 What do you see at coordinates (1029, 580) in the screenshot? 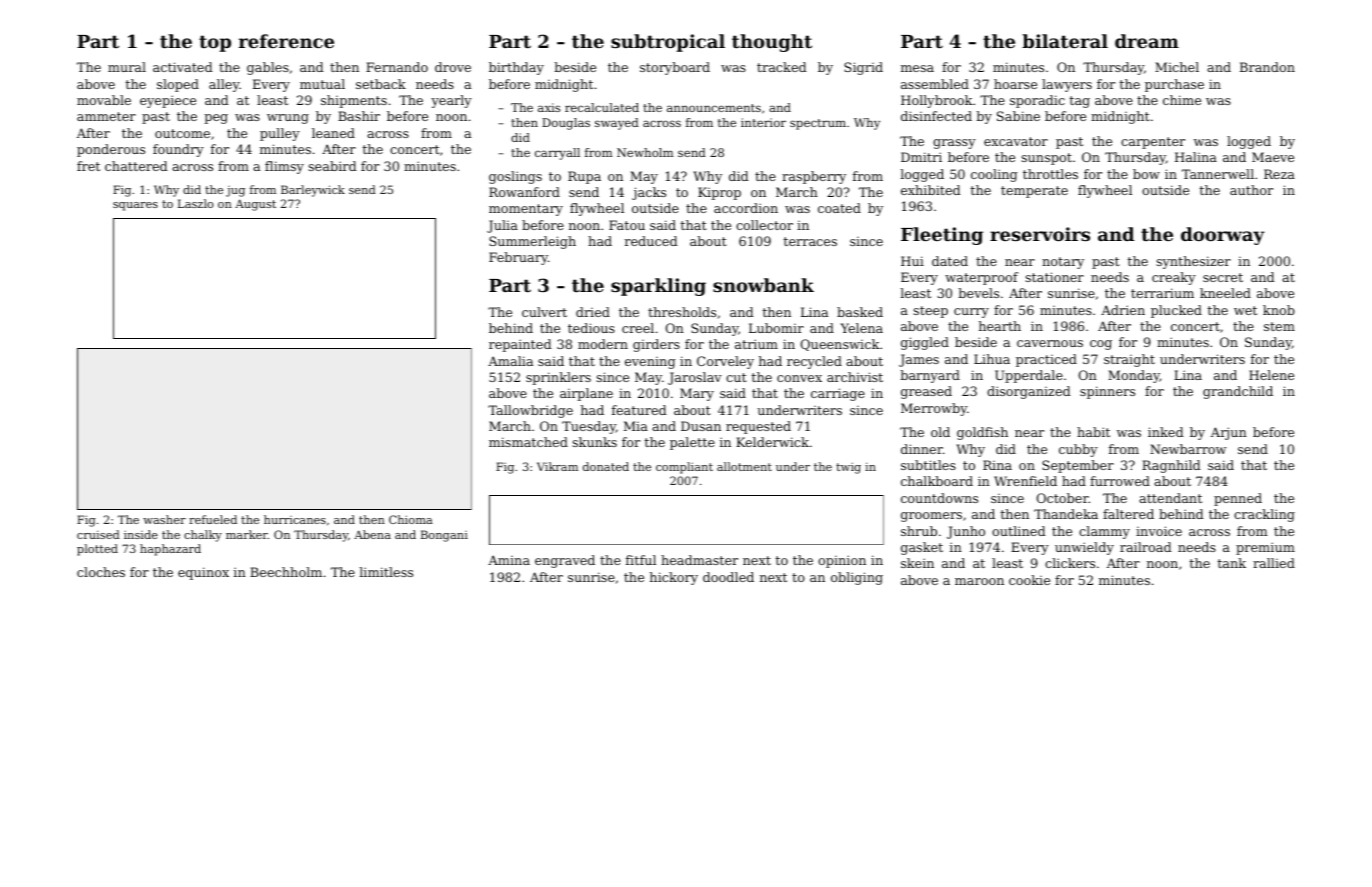
I see `cookie` at bounding box center [1029, 580].
